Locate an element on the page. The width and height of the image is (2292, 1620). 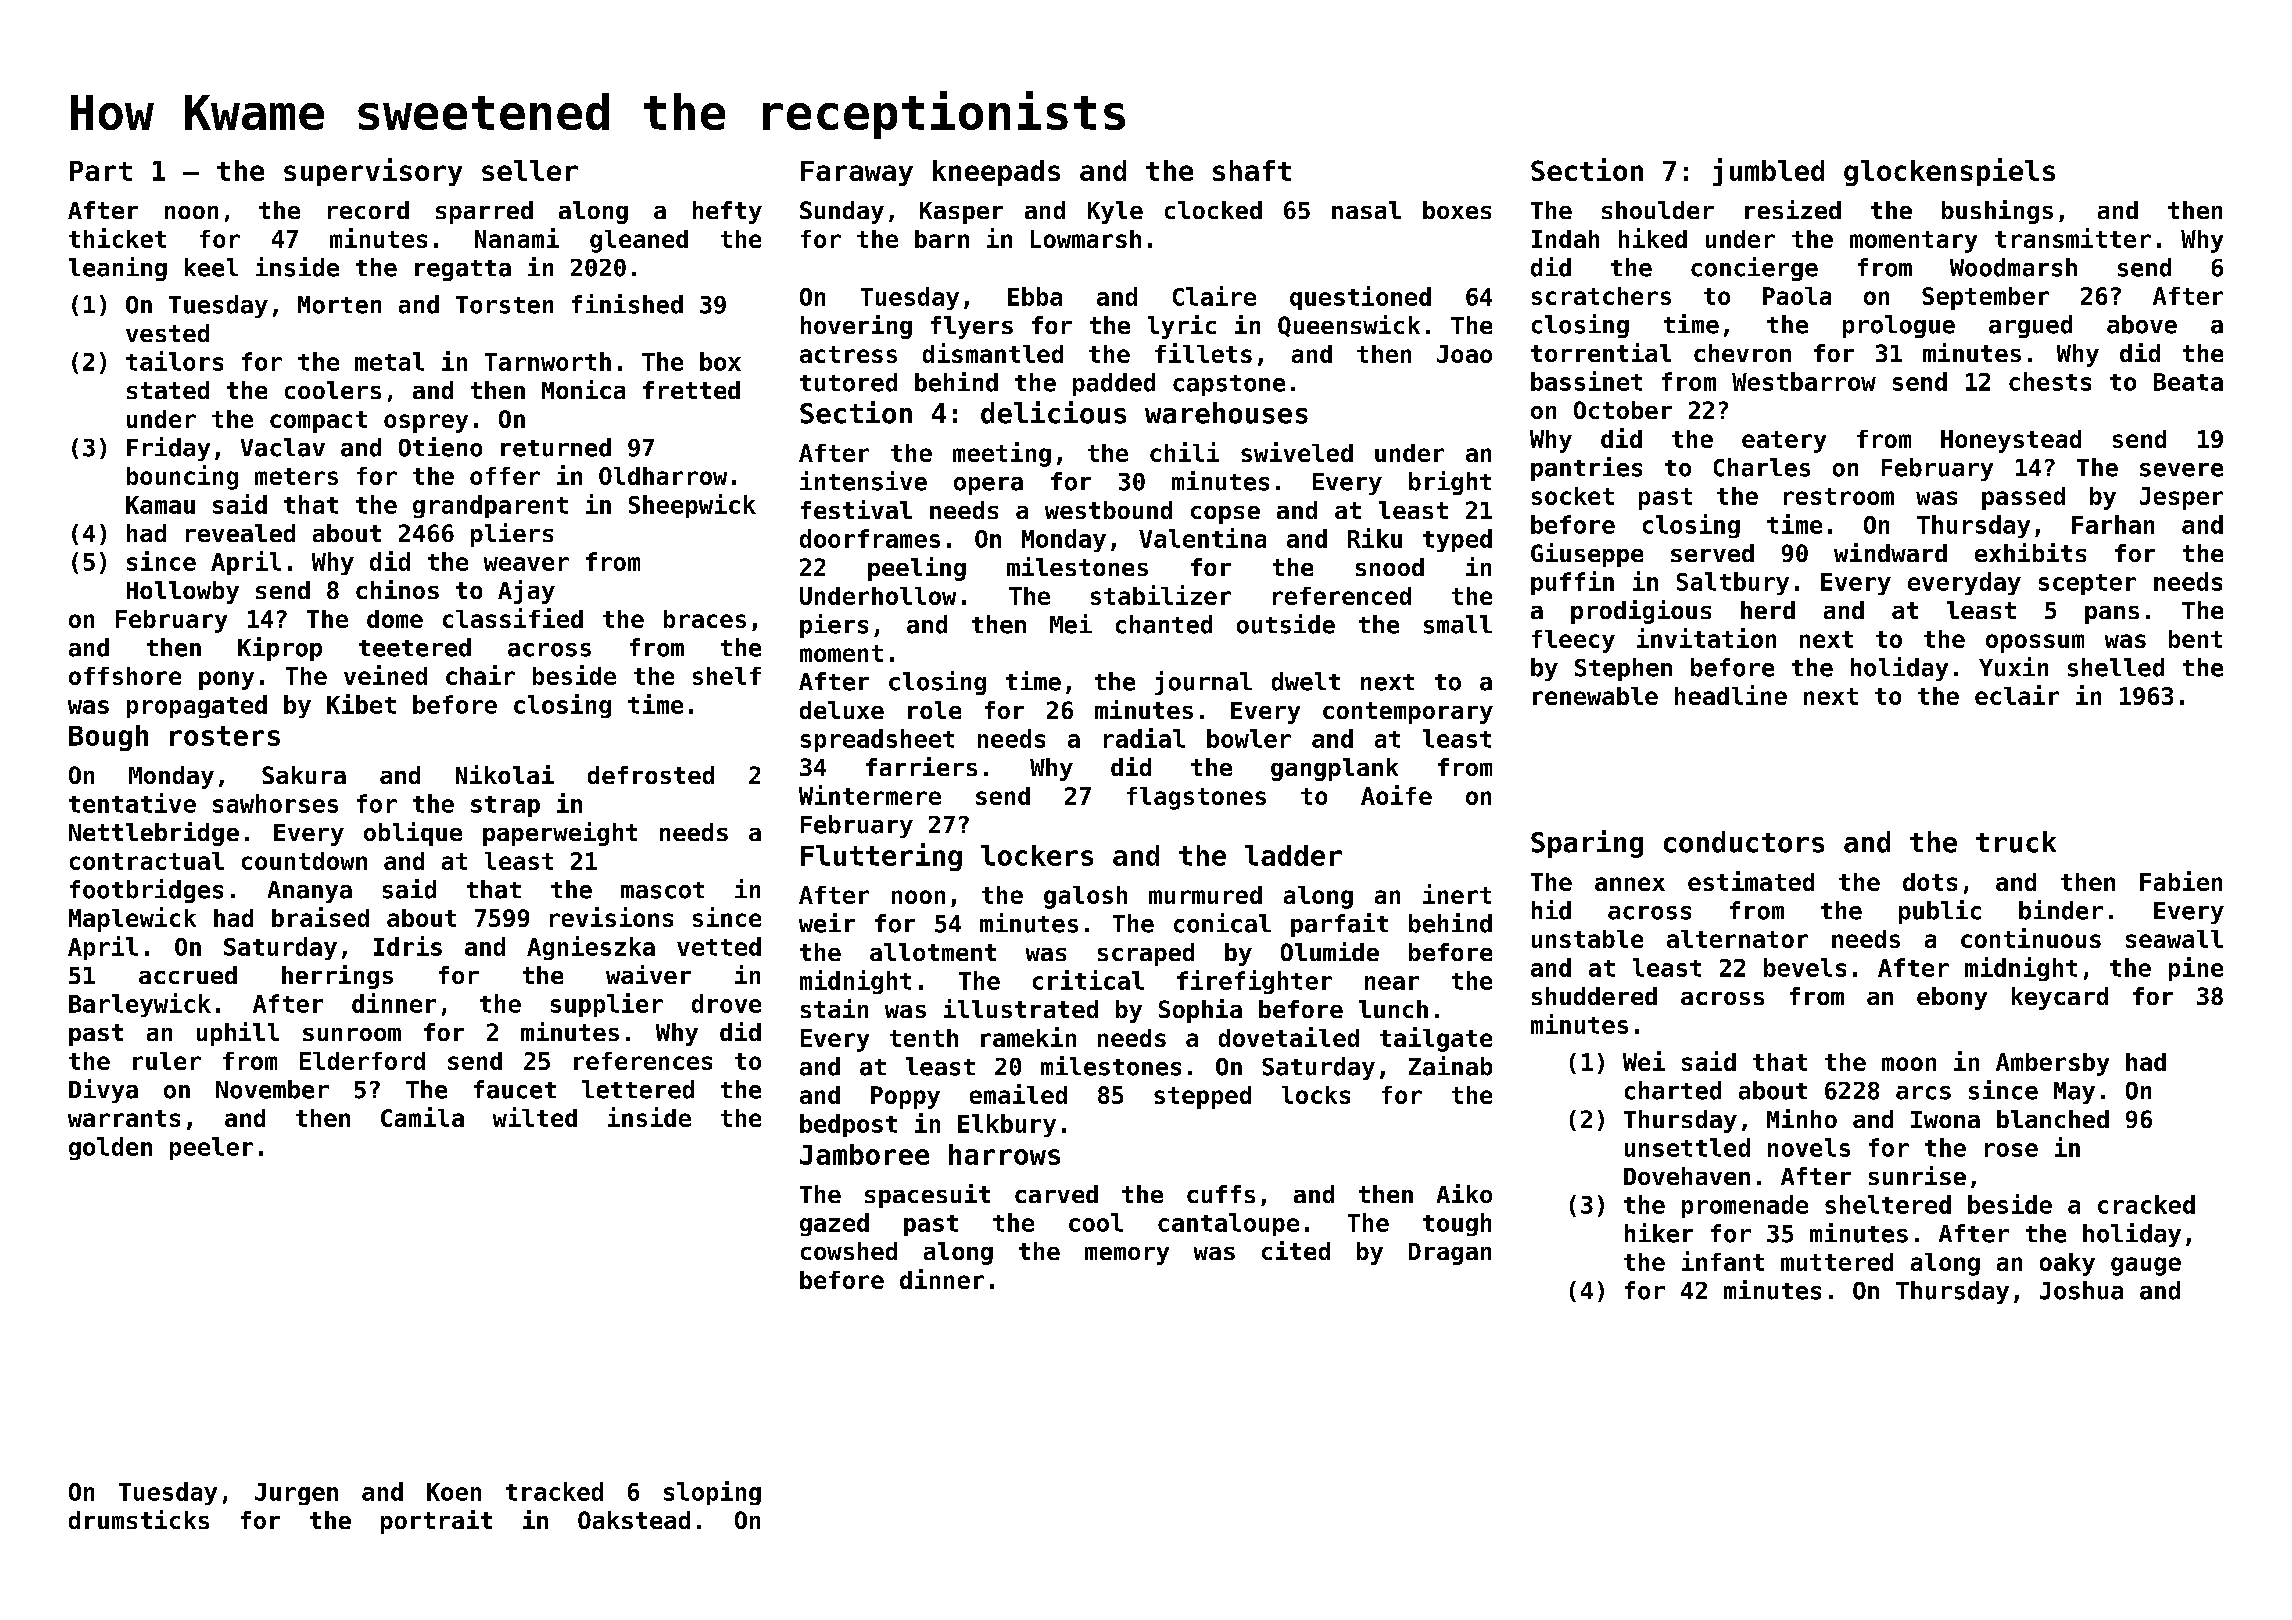
tracked is located at coordinates (554, 1491).
